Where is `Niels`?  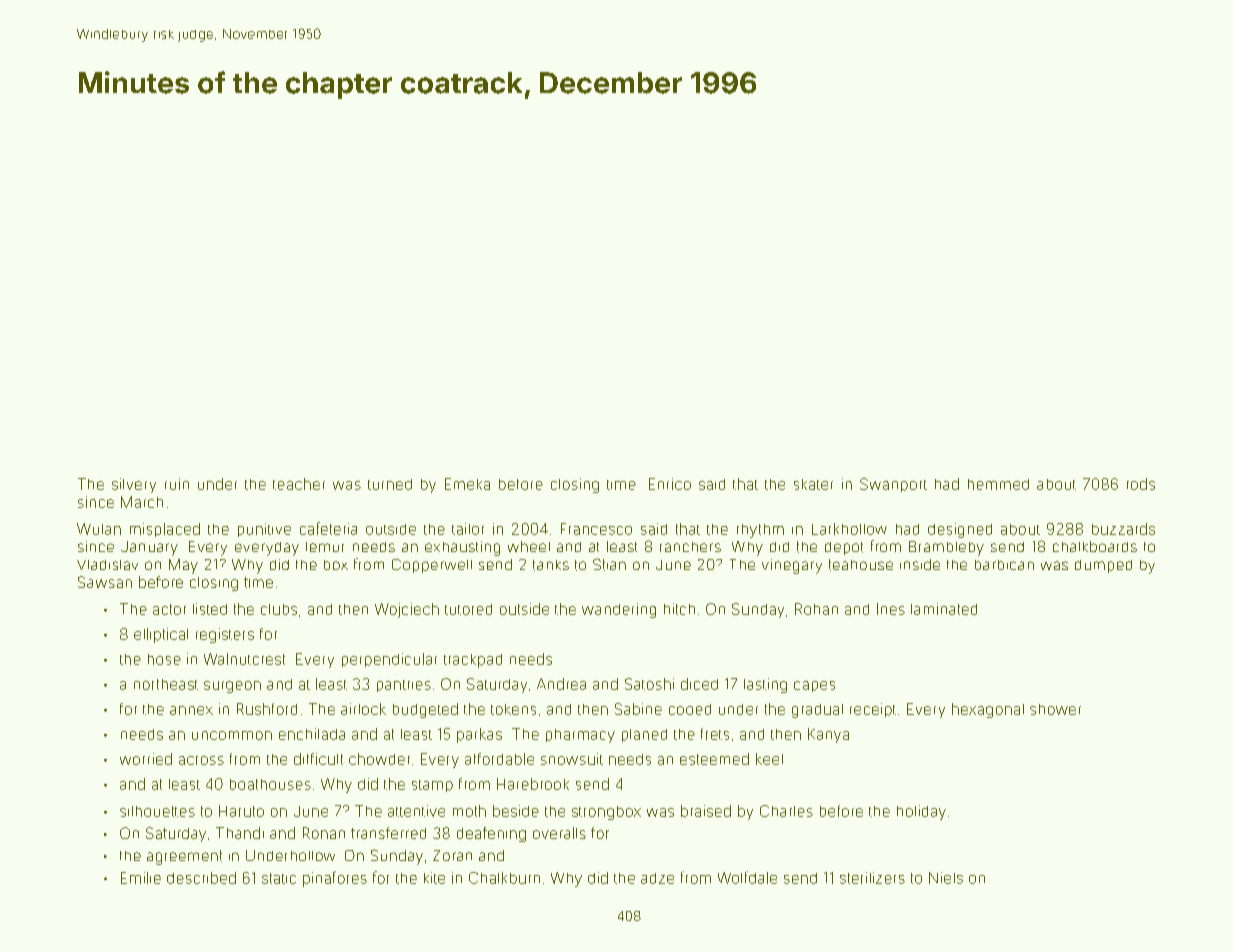 Niels is located at coordinates (946, 878).
